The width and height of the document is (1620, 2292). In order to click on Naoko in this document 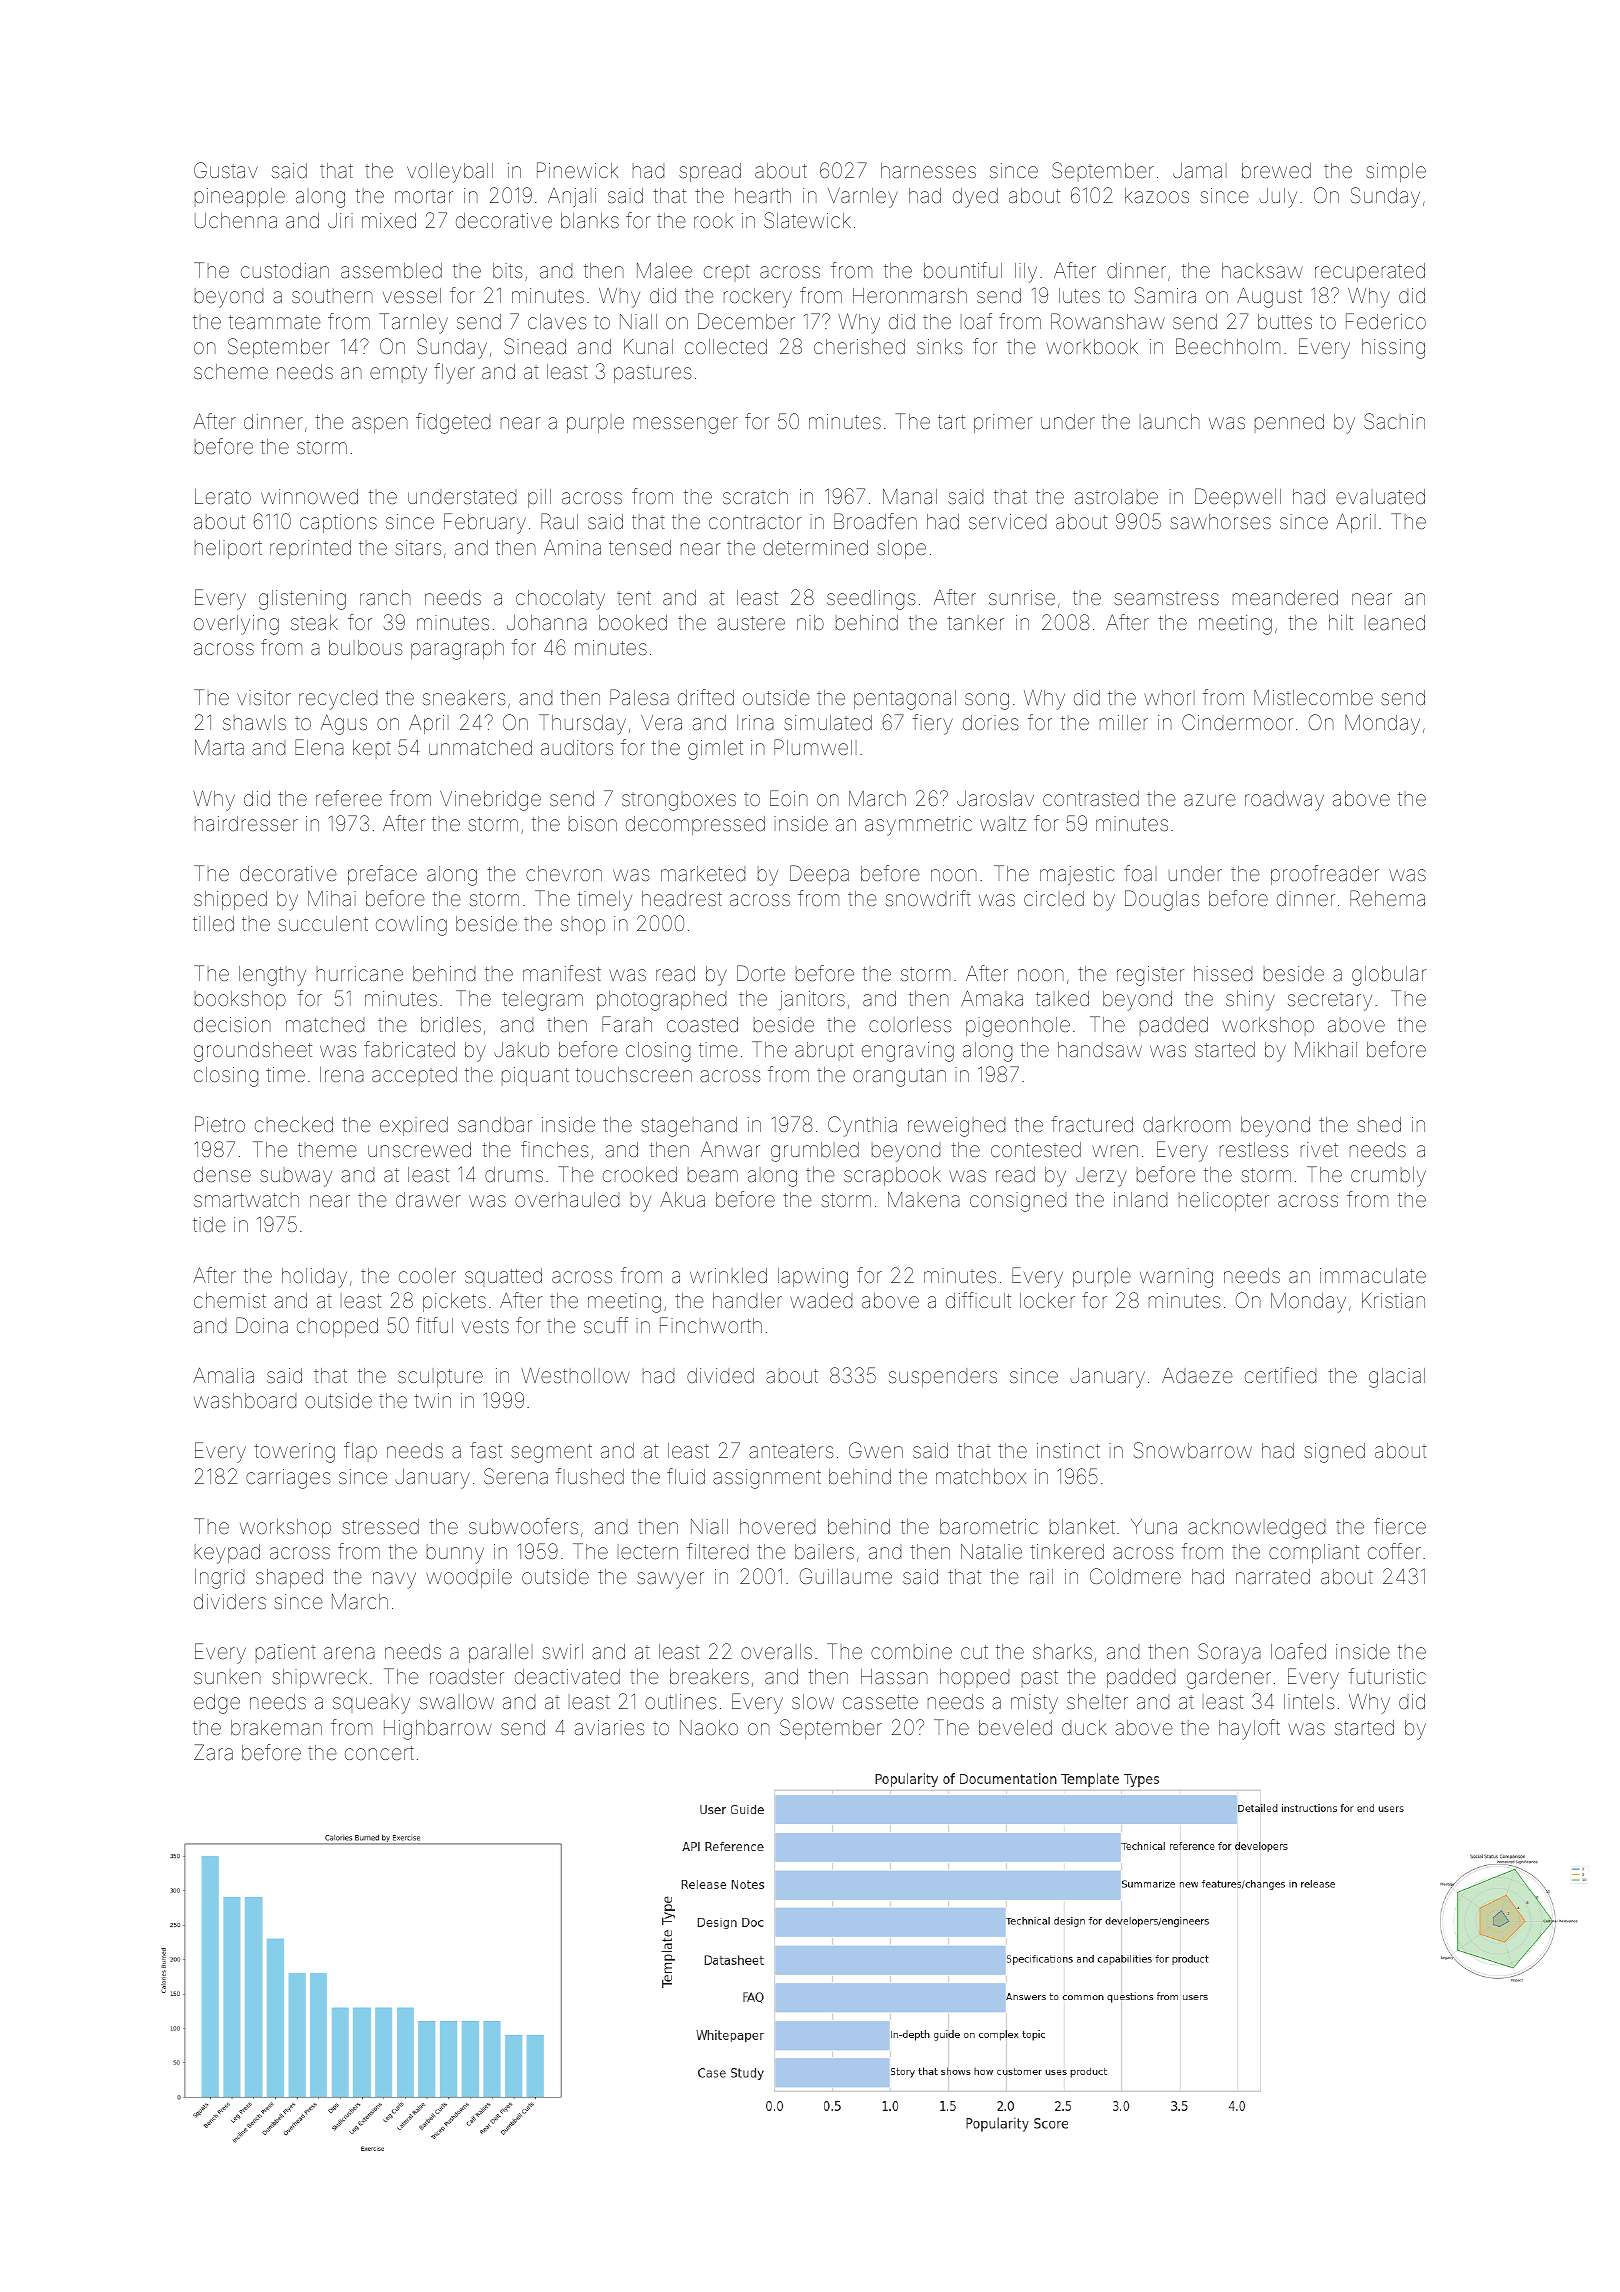, I will do `click(709, 1727)`.
